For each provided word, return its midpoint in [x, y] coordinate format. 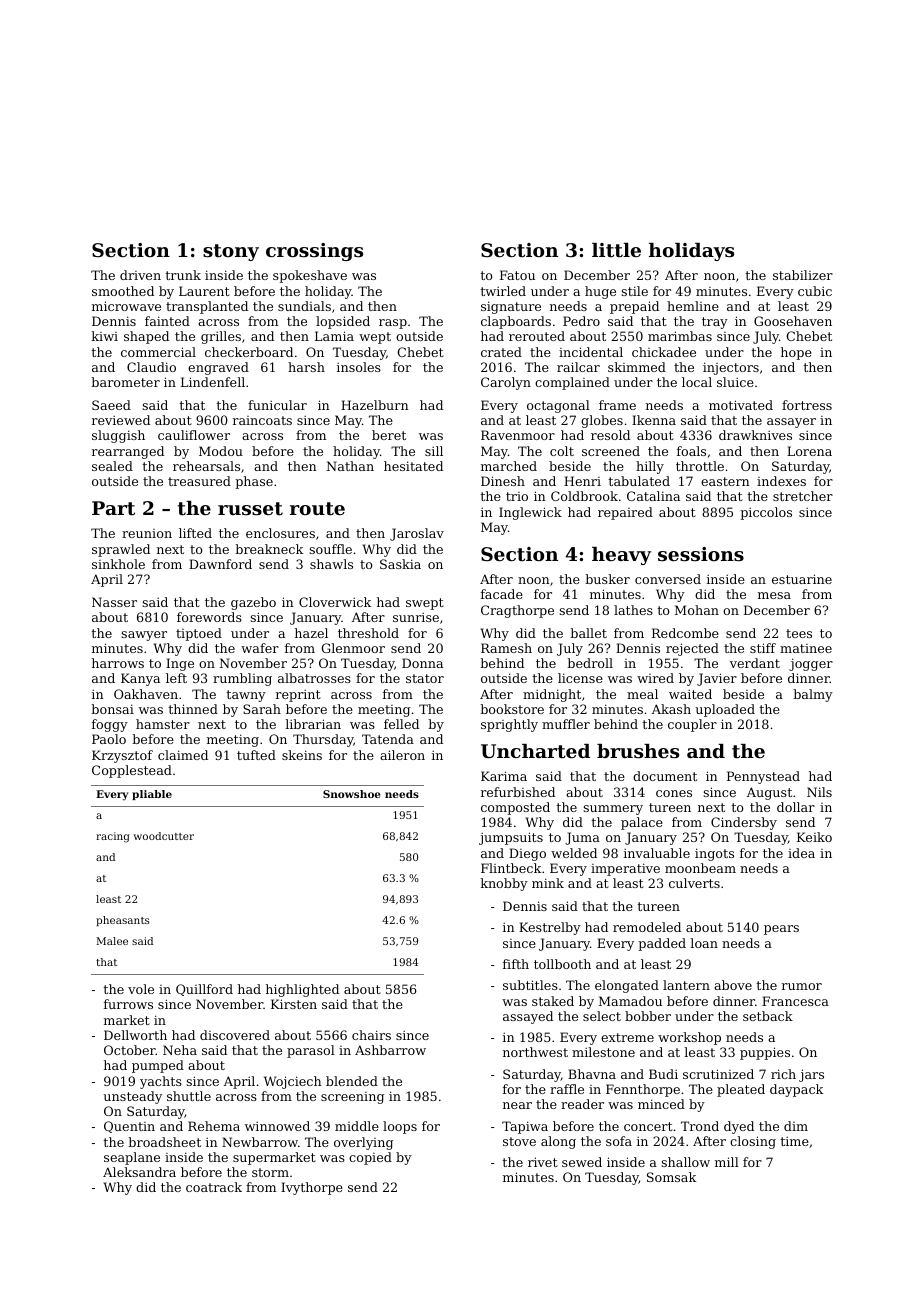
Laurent [204, 291]
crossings [314, 252]
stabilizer [803, 275]
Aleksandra [139, 1172]
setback [768, 1016]
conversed [668, 579]
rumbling [242, 679]
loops [400, 1127]
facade [502, 594]
